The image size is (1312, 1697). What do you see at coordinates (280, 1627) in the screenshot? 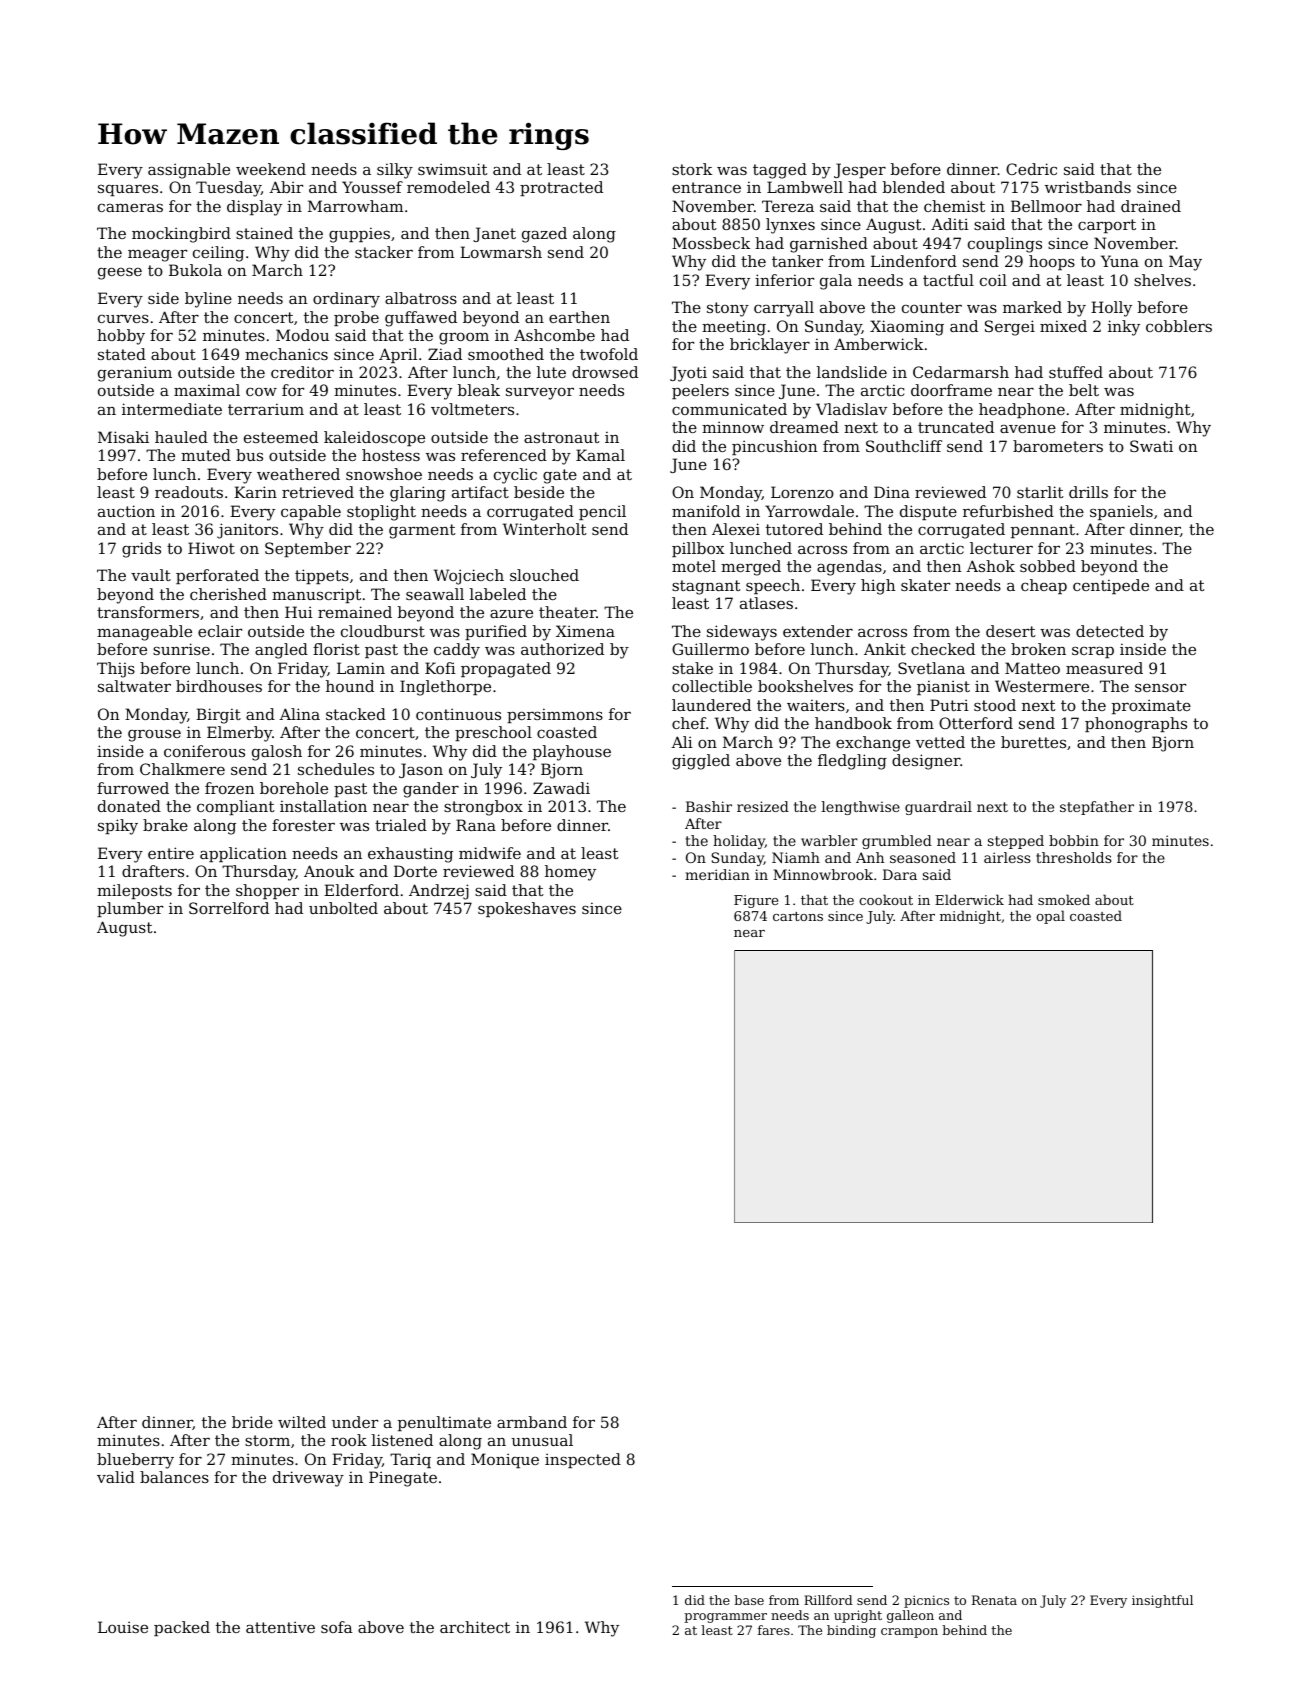
I see `attentive` at bounding box center [280, 1627].
